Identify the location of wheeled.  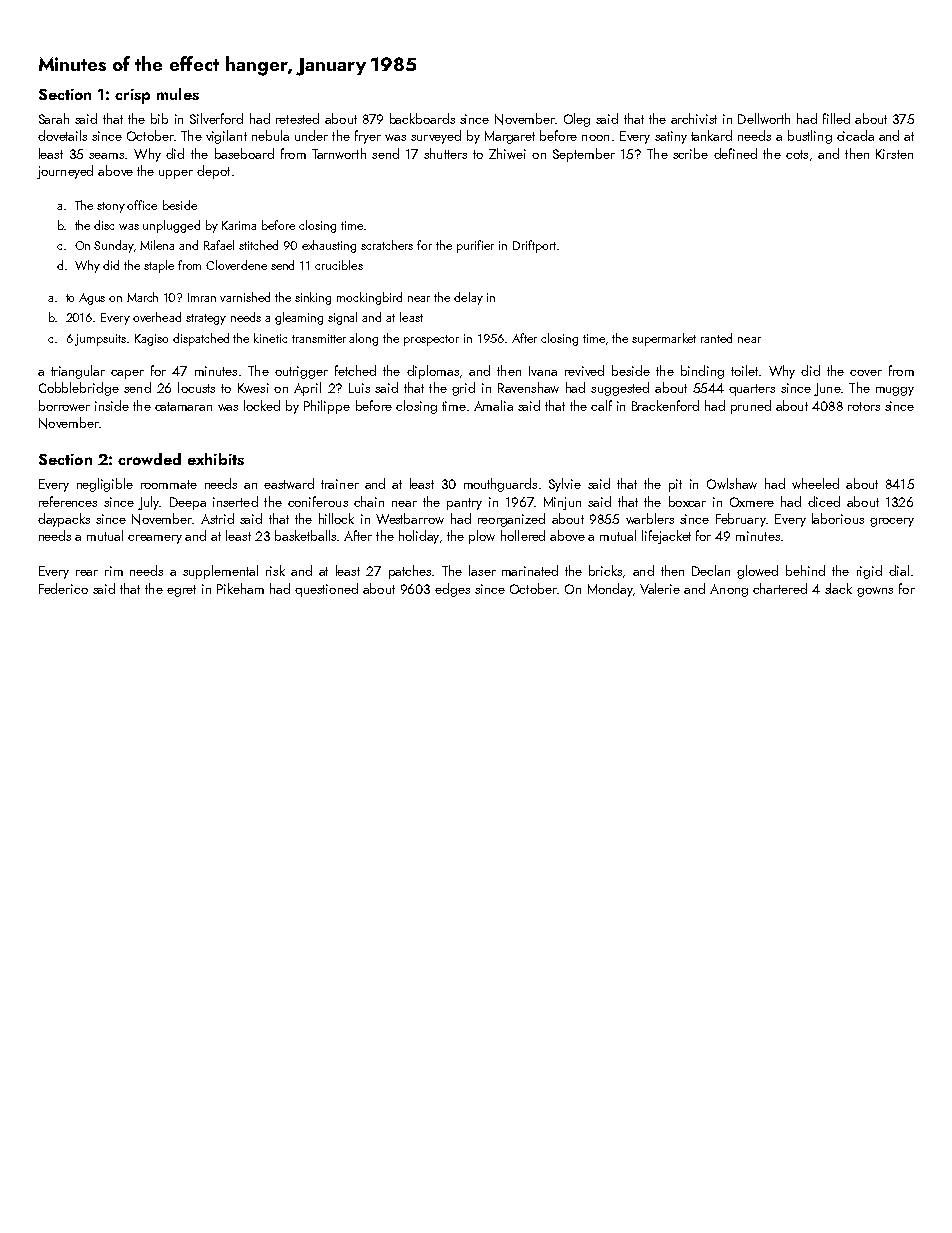
(815, 483).
